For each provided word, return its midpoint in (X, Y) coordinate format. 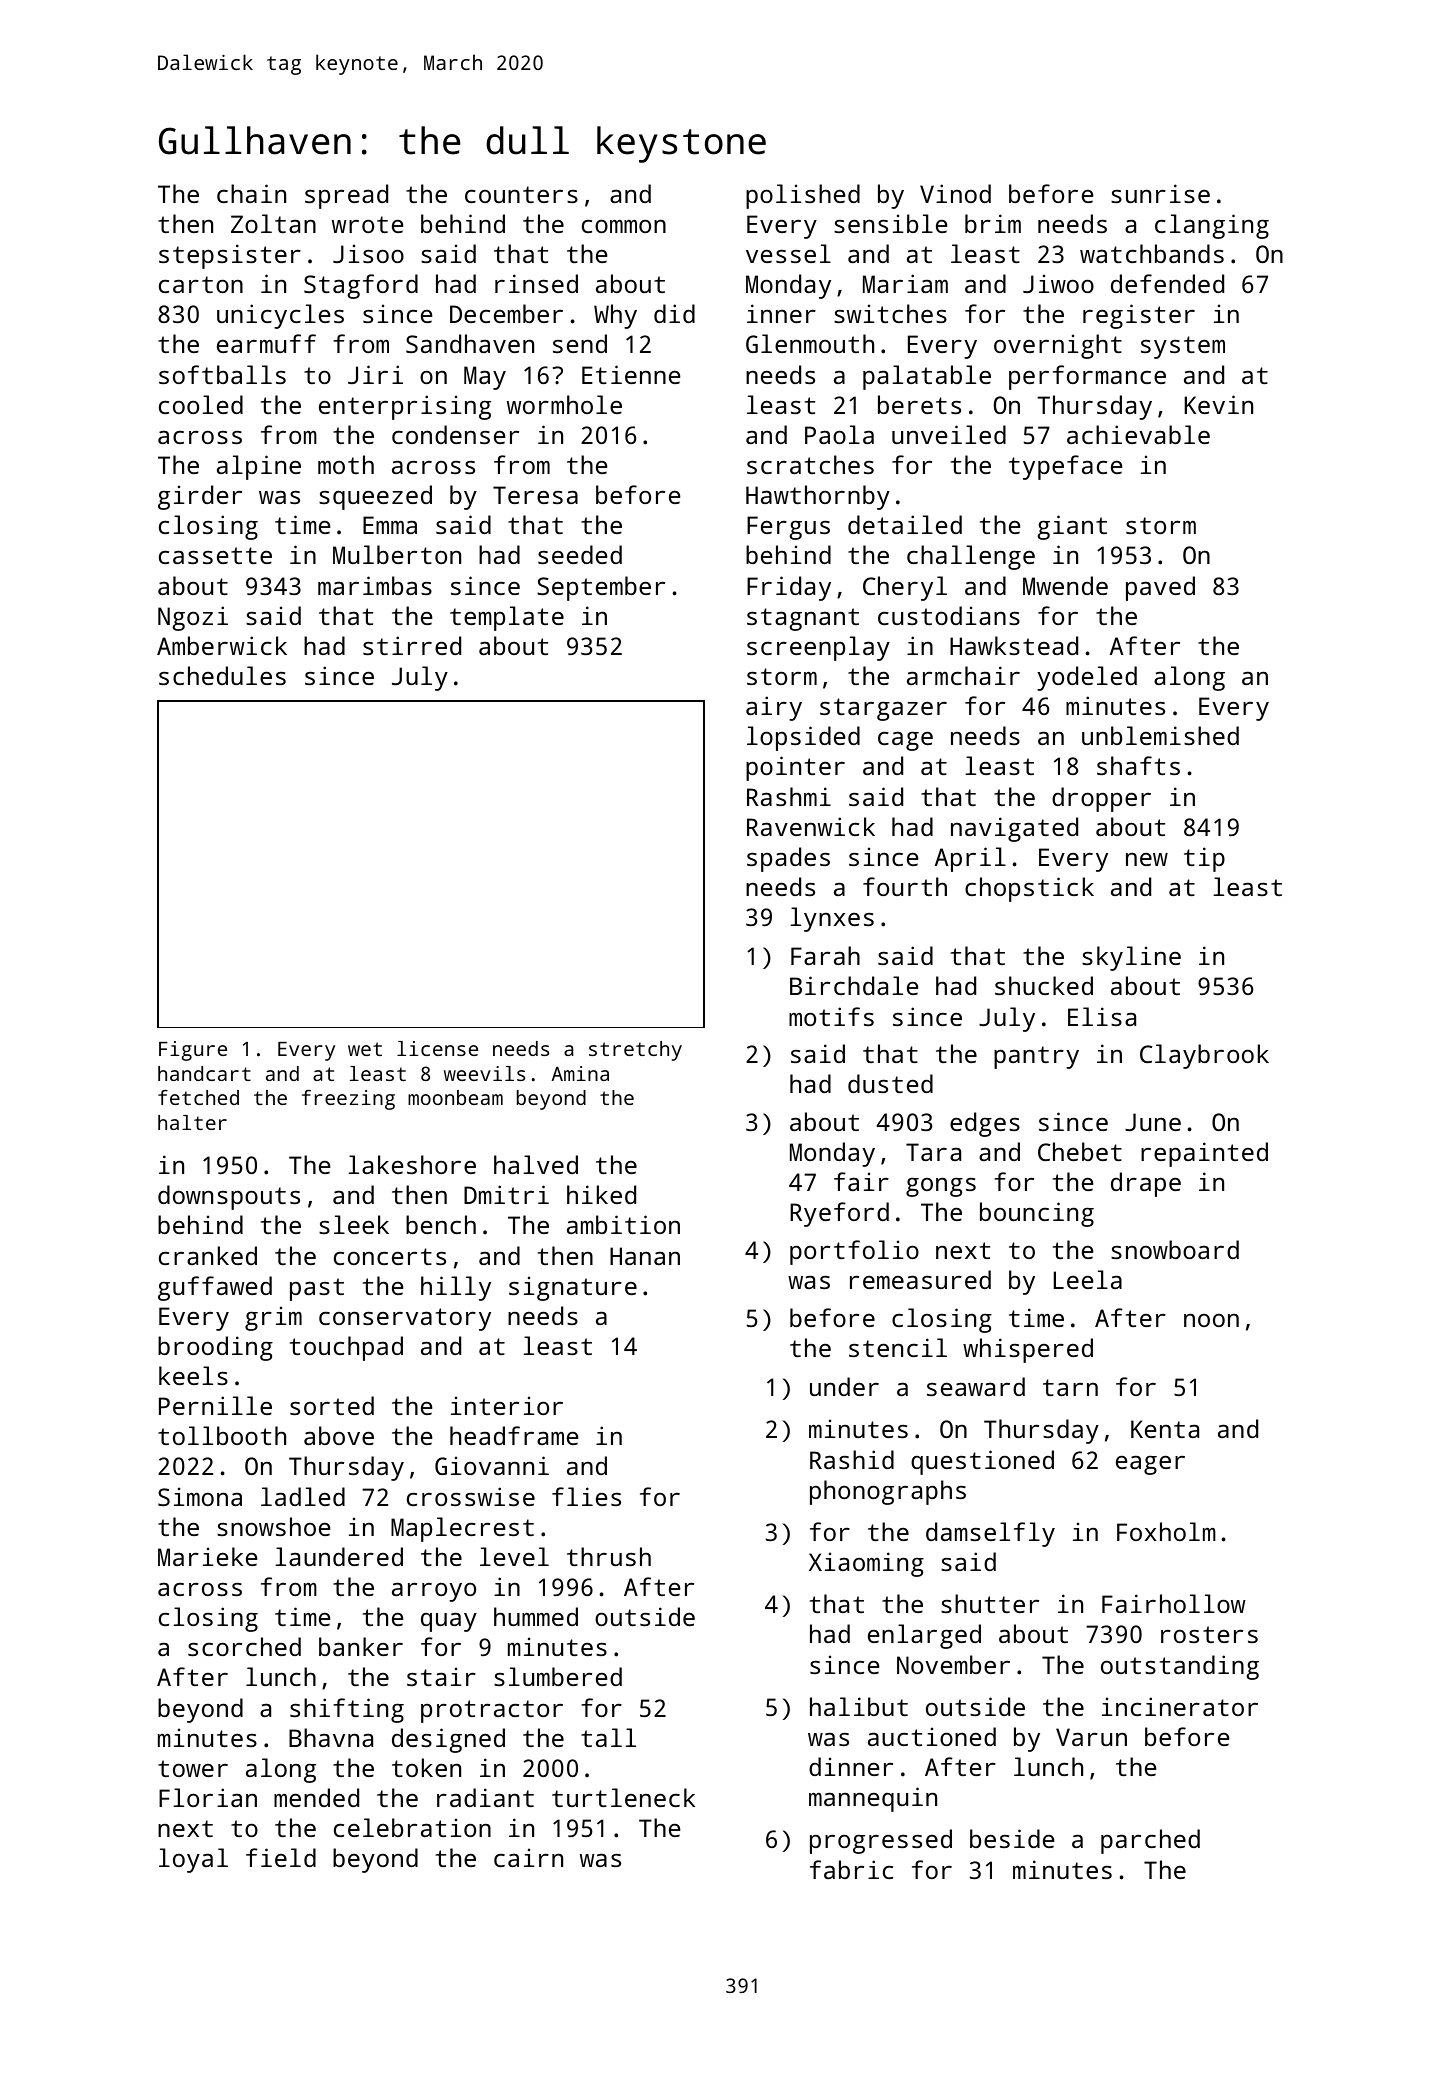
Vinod (955, 193)
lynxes (832, 919)
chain (251, 193)
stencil (898, 1347)
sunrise (1160, 193)
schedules (222, 675)
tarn (1070, 1387)
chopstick (1029, 889)
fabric (851, 1869)
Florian (208, 1797)
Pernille (215, 1405)
